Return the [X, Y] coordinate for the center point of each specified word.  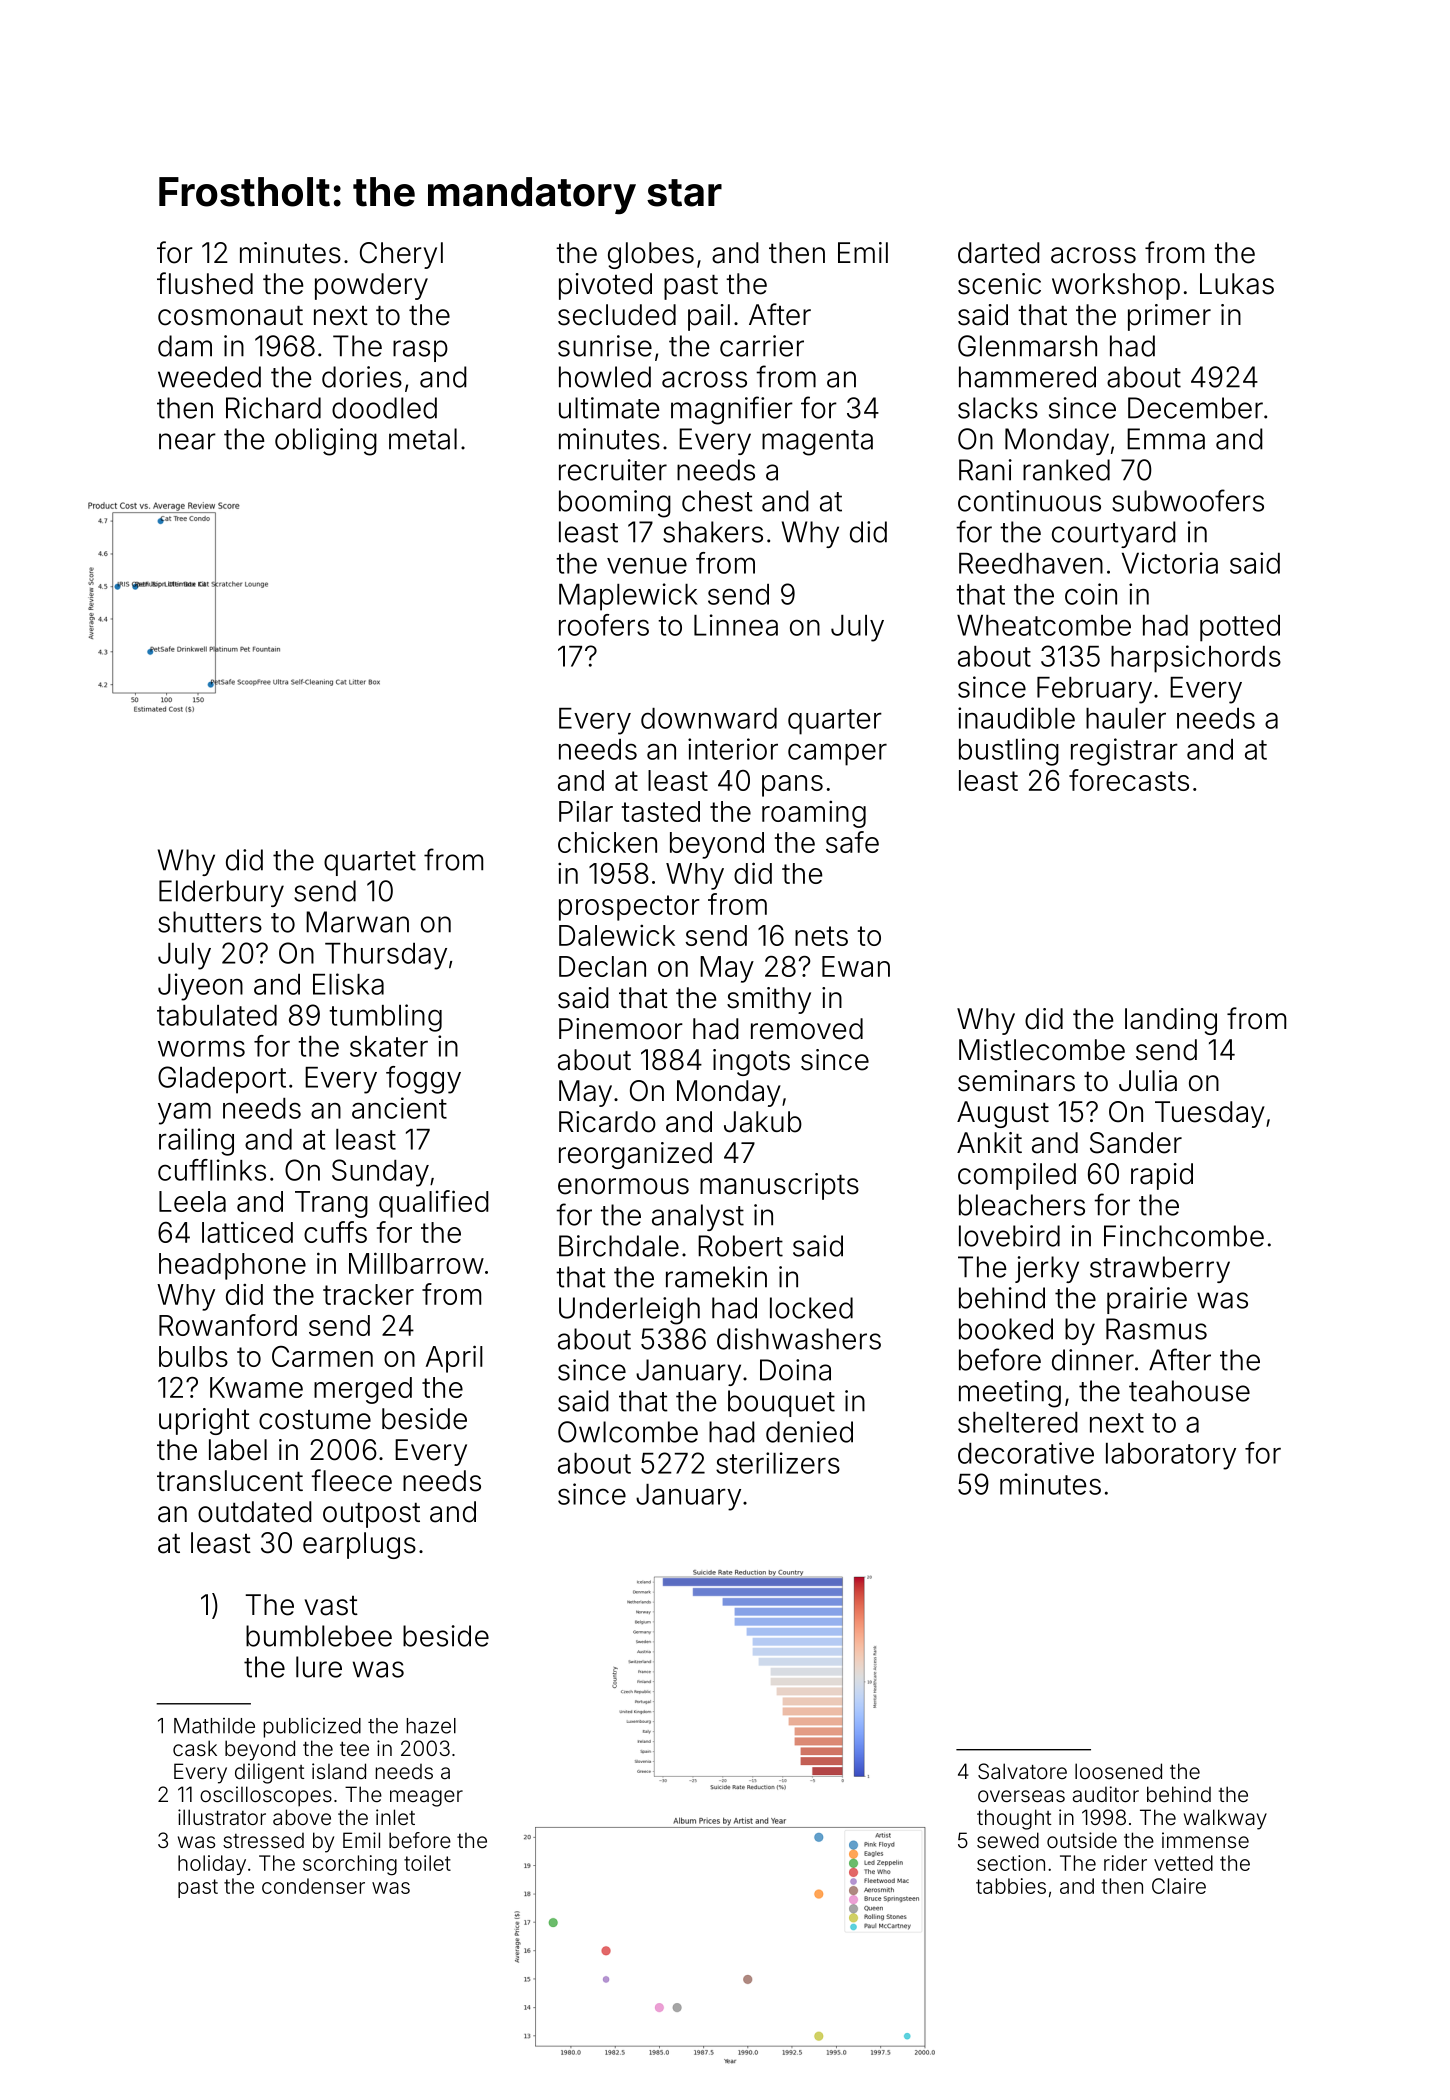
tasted [661, 811]
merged [363, 1390]
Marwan [357, 922]
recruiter [613, 470]
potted [1240, 628]
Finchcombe [1184, 1236]
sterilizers [778, 1463]
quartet [370, 863]
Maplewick [628, 597]
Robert [740, 1246]
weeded [209, 377]
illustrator [222, 1817]
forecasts [1129, 780]
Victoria [1170, 563]
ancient [399, 1108]
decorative [1026, 1453]
